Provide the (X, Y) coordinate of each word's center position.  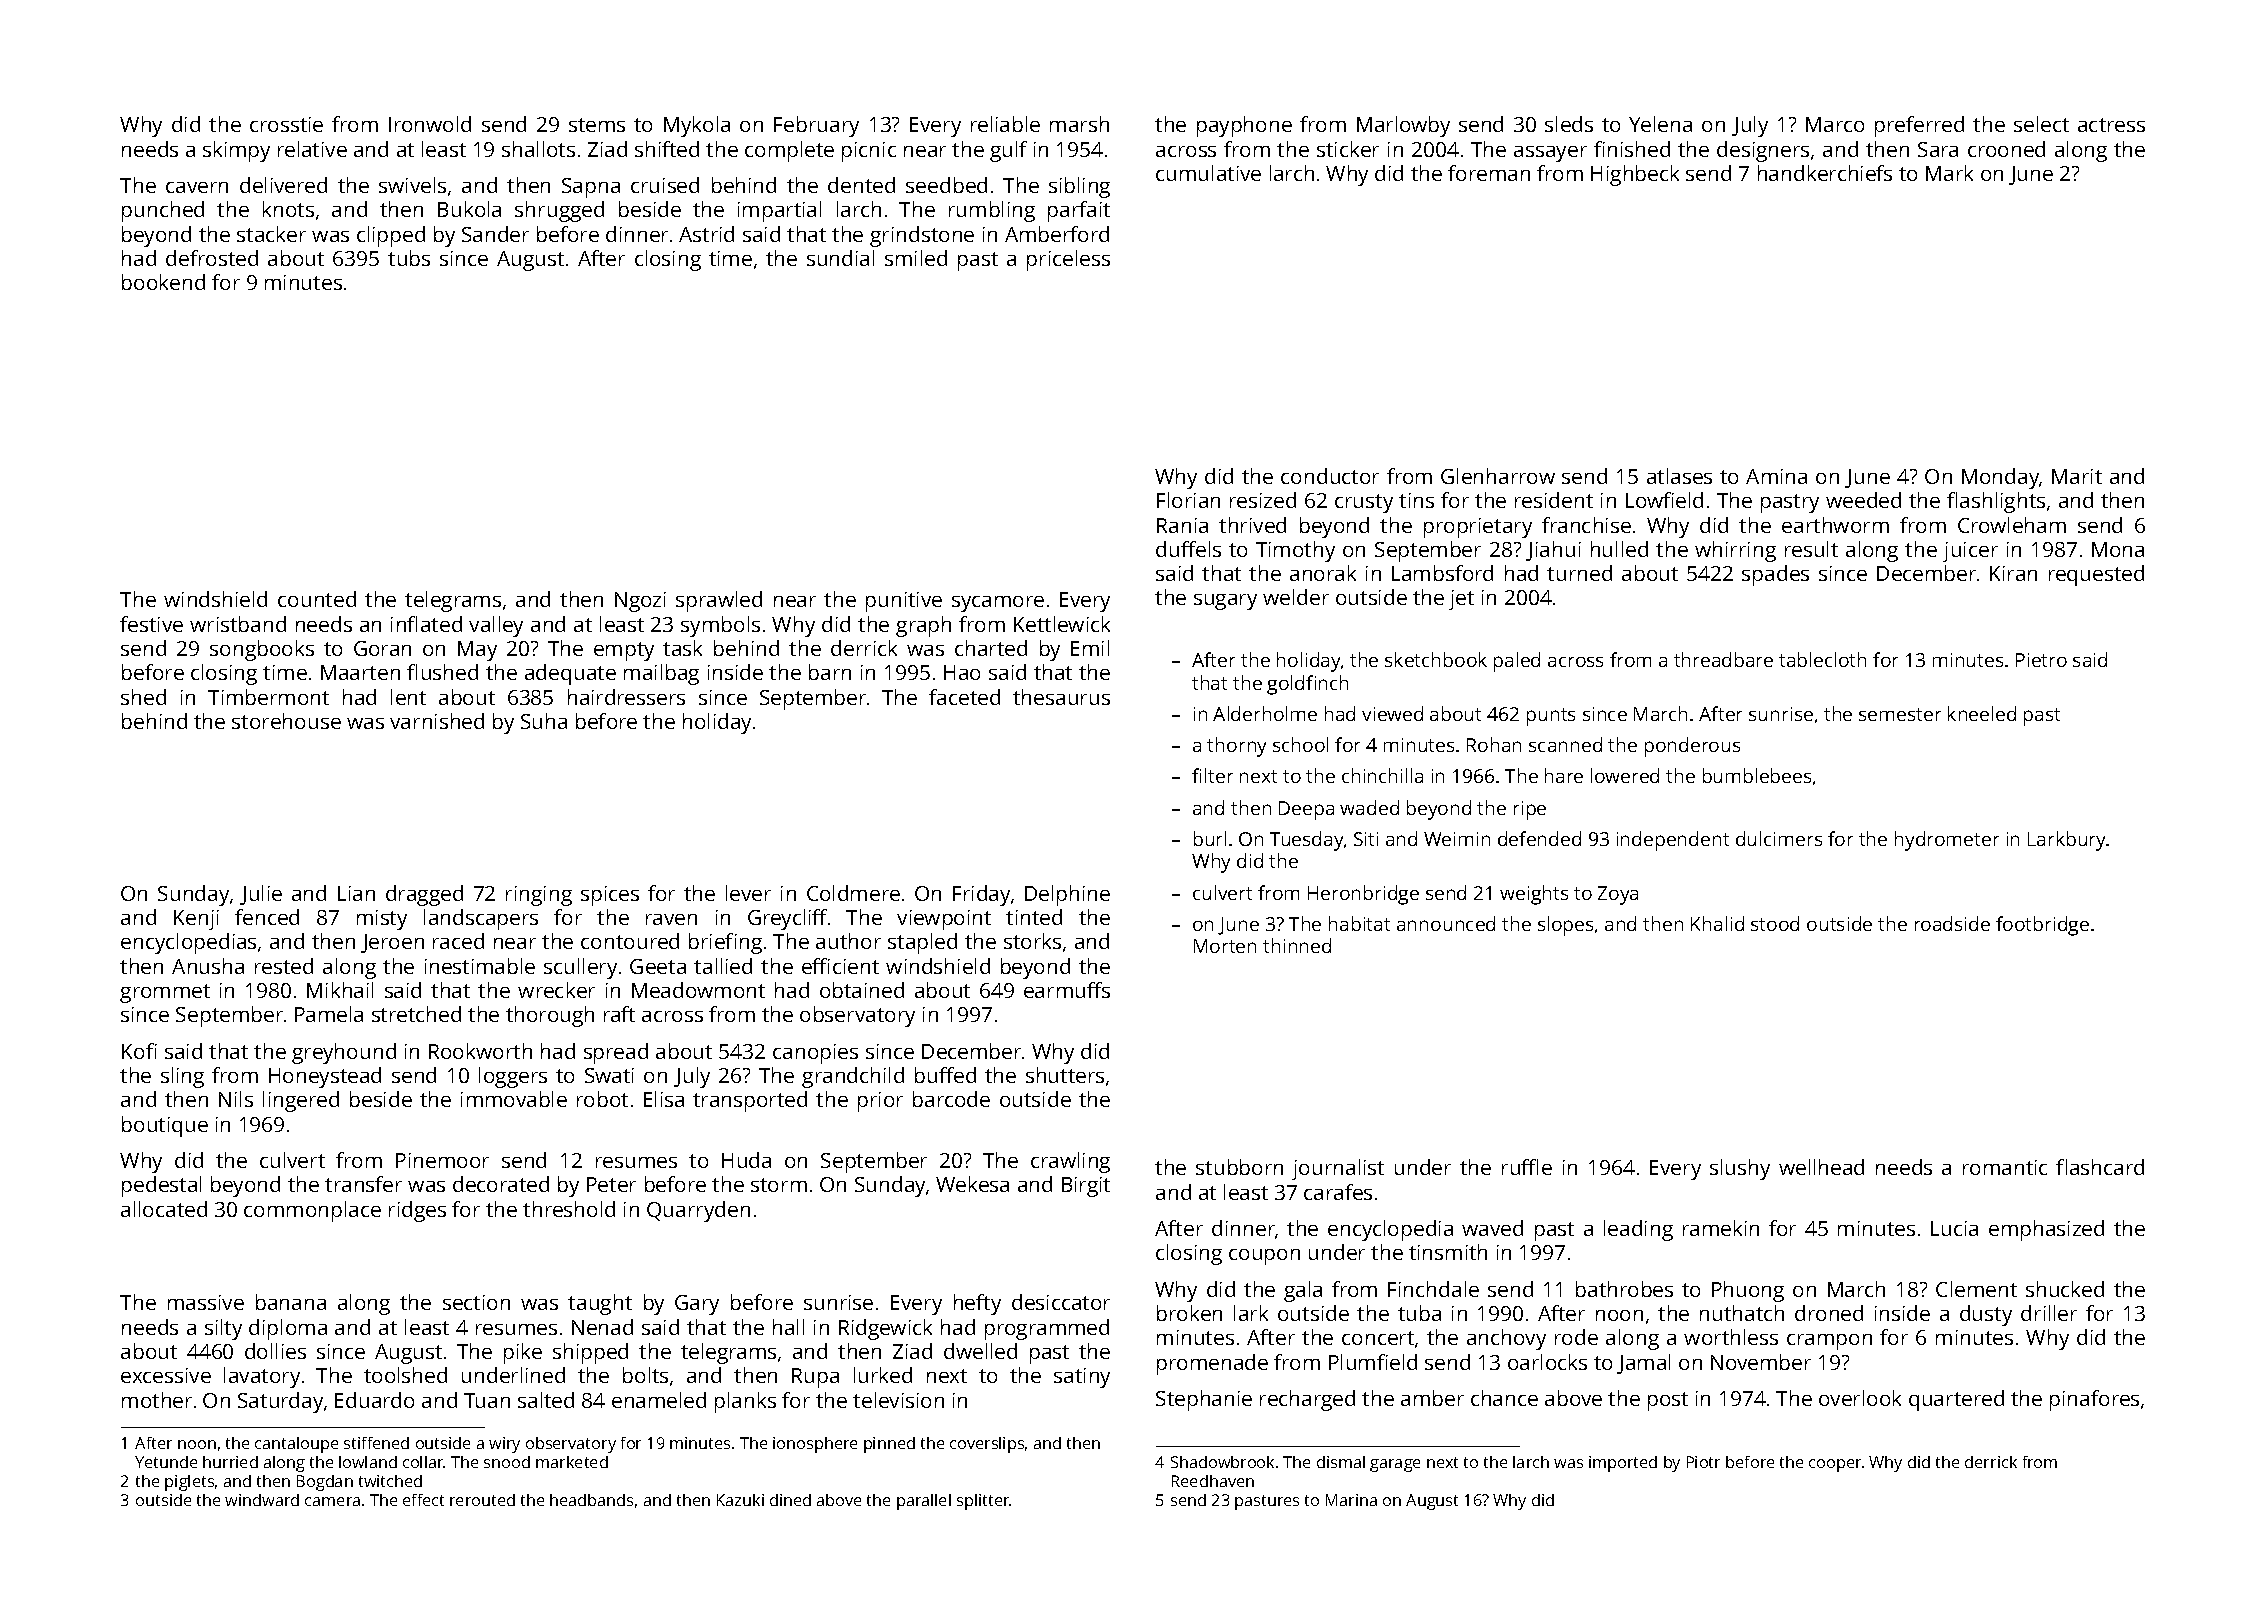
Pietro (2041, 660)
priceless (1068, 260)
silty (223, 1329)
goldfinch (1307, 685)
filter (1212, 775)
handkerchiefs (1825, 173)
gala (1303, 1291)
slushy (1740, 1169)
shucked (2065, 1289)
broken (1189, 1313)
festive (151, 624)
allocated (164, 1209)
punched (163, 211)
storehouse (286, 721)
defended (1539, 838)
